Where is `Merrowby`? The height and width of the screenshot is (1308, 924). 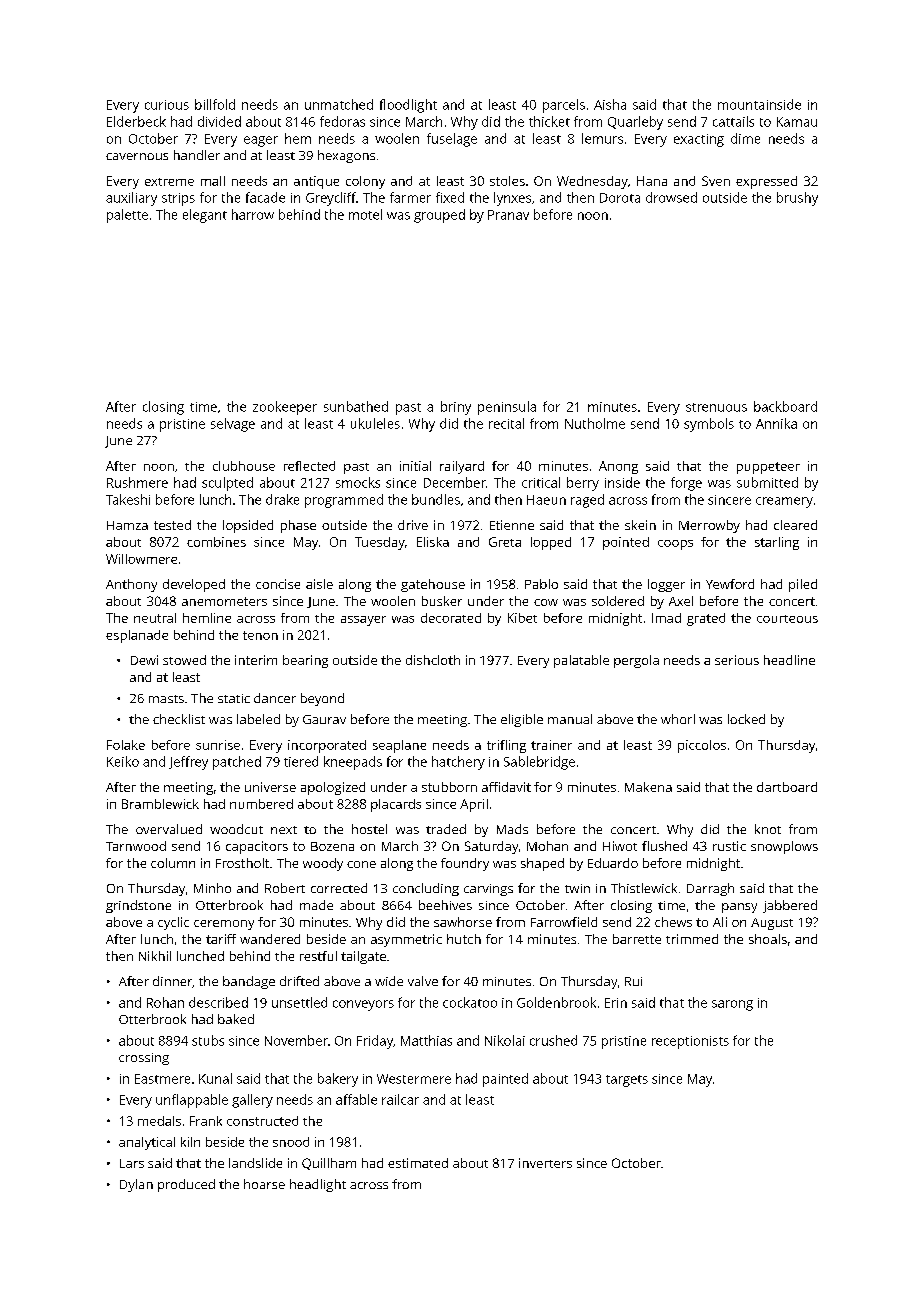 Merrowby is located at coordinates (709, 526).
